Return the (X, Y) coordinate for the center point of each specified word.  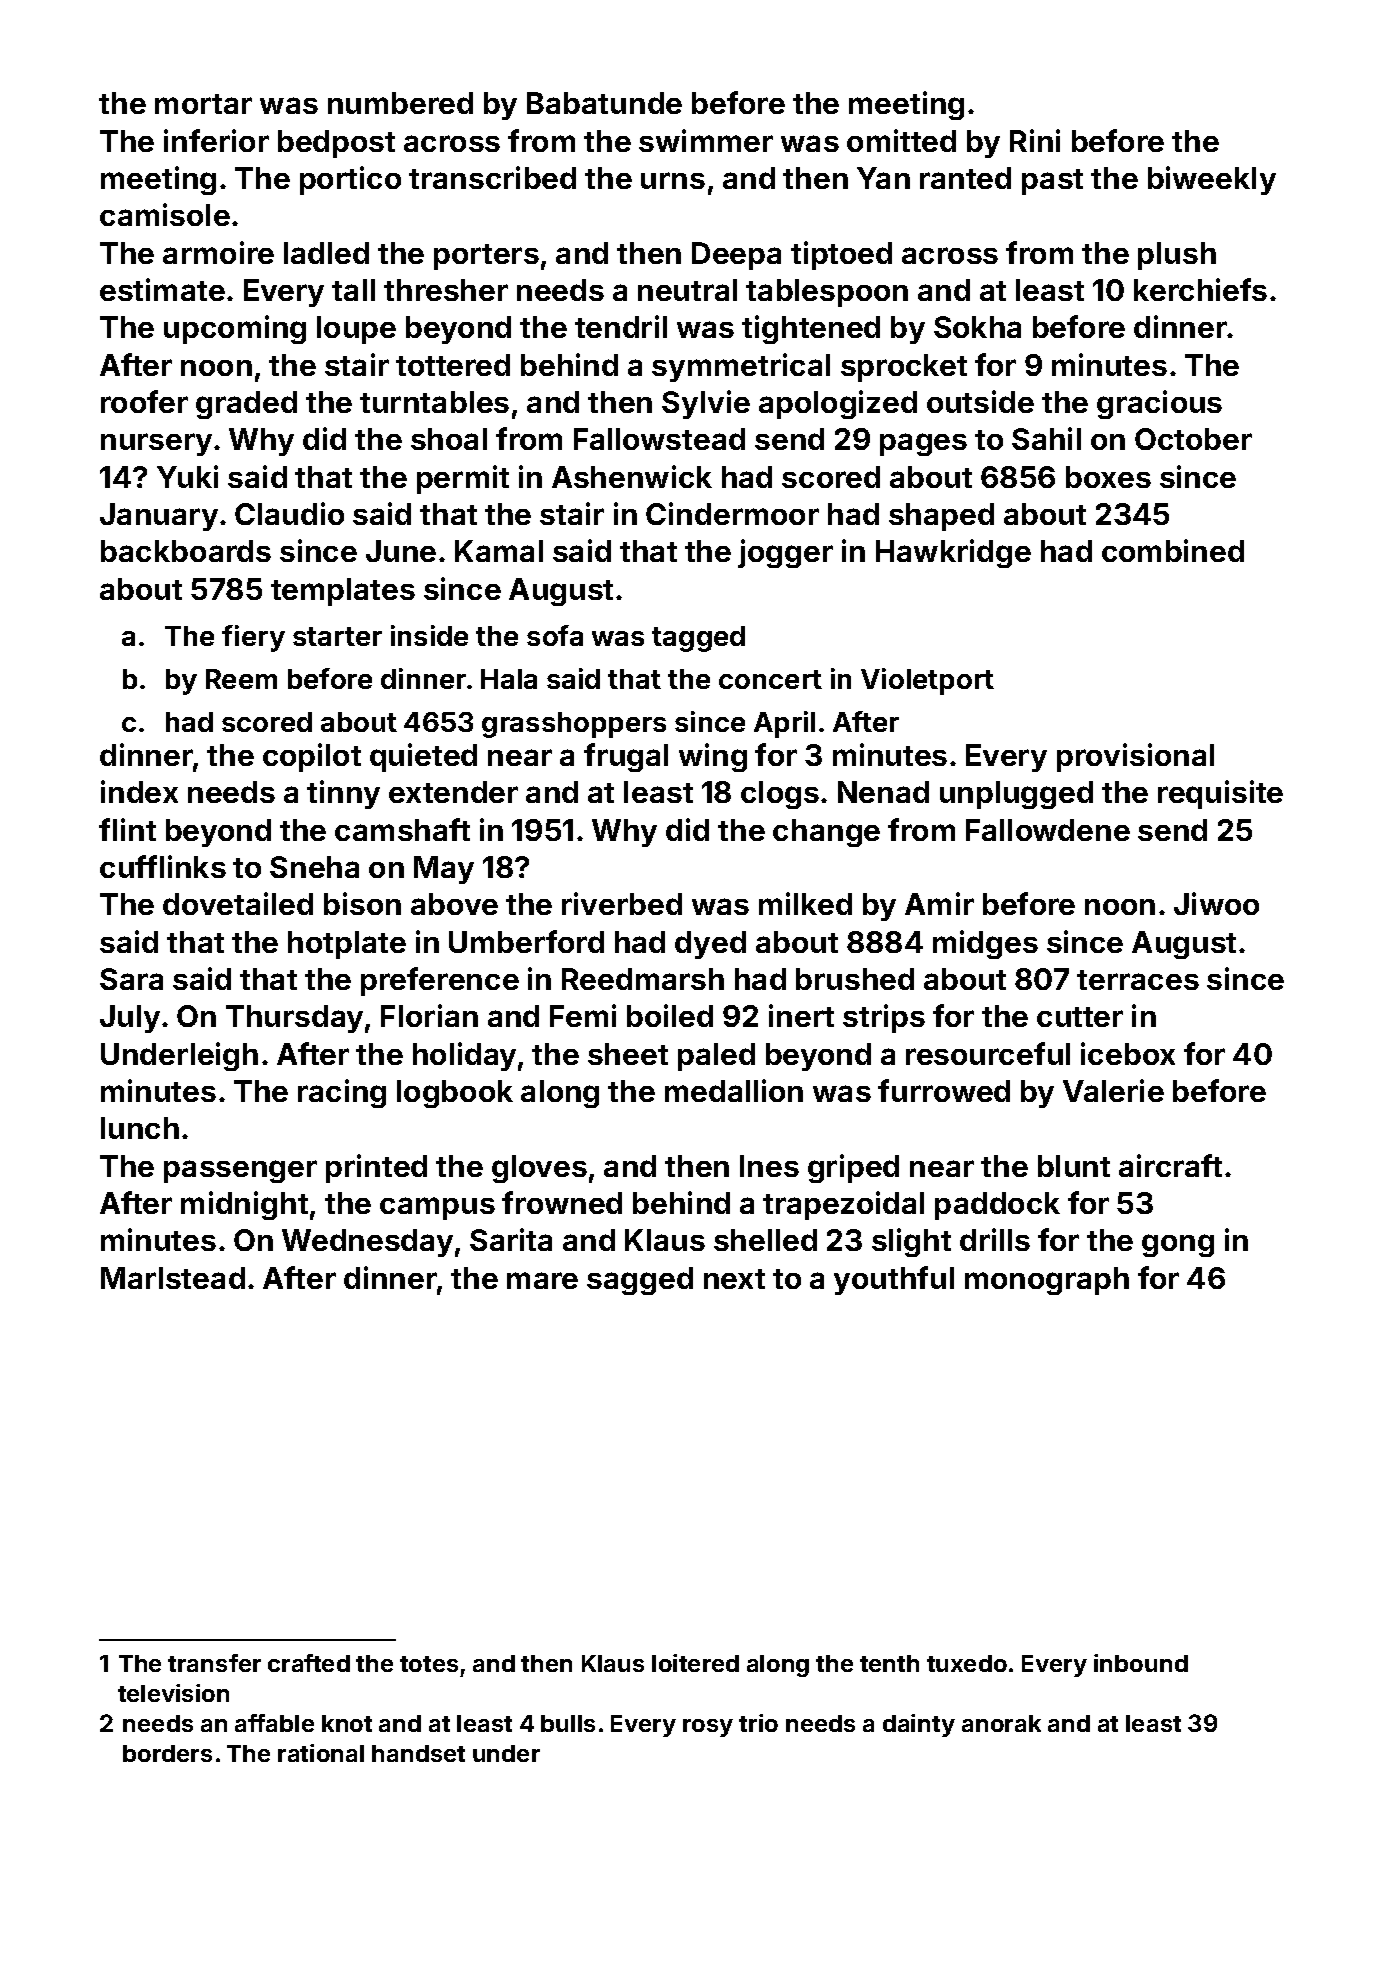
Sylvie (706, 404)
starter (337, 636)
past (1052, 182)
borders (167, 1753)
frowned (562, 1202)
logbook (455, 1094)
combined (1173, 550)
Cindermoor (732, 513)
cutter (1080, 1017)
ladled (326, 253)
